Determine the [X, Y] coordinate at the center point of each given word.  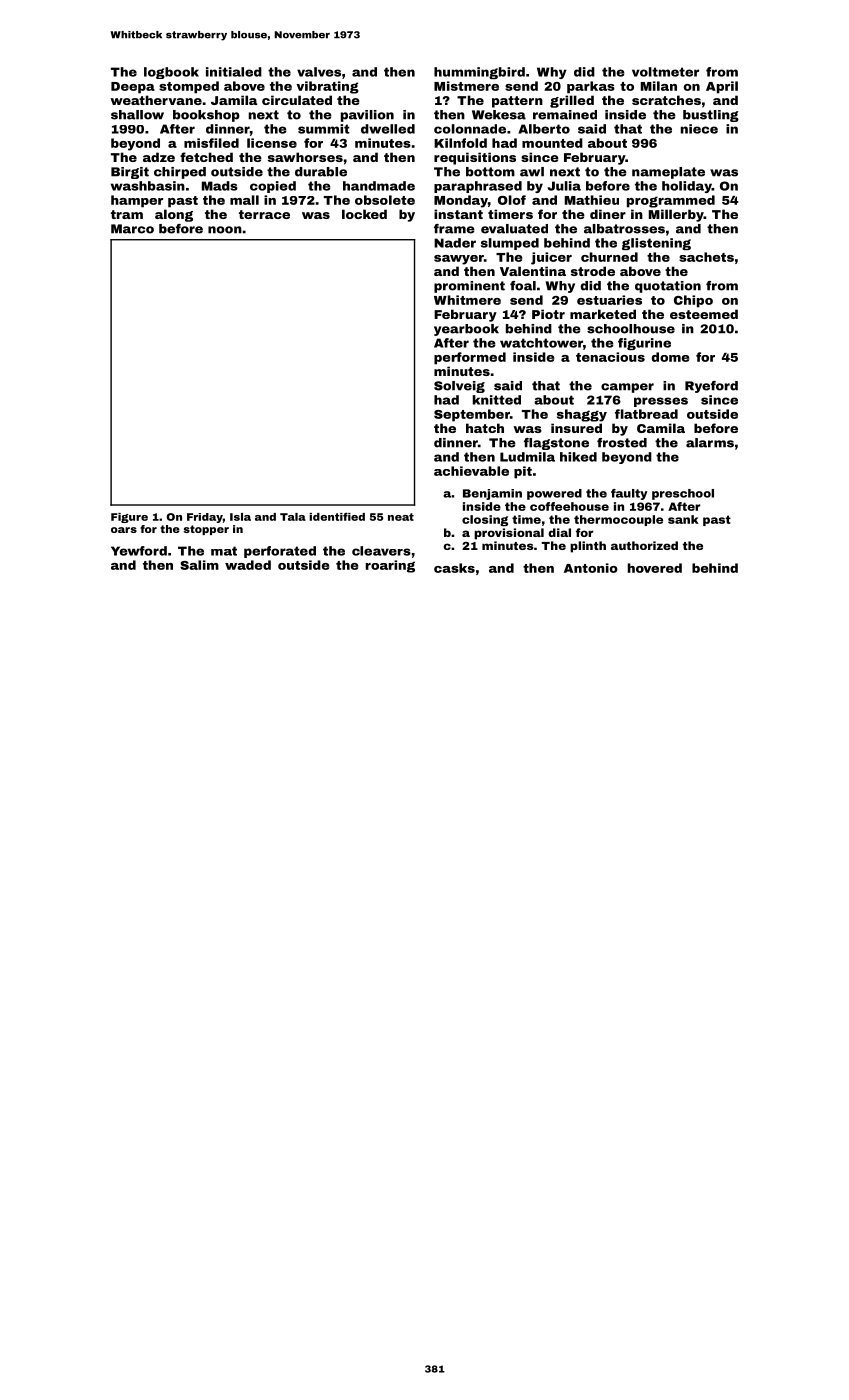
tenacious [610, 357]
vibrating [327, 87]
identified [337, 516]
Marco [132, 229]
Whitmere [467, 300]
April [722, 87]
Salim [199, 565]
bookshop [206, 116]
